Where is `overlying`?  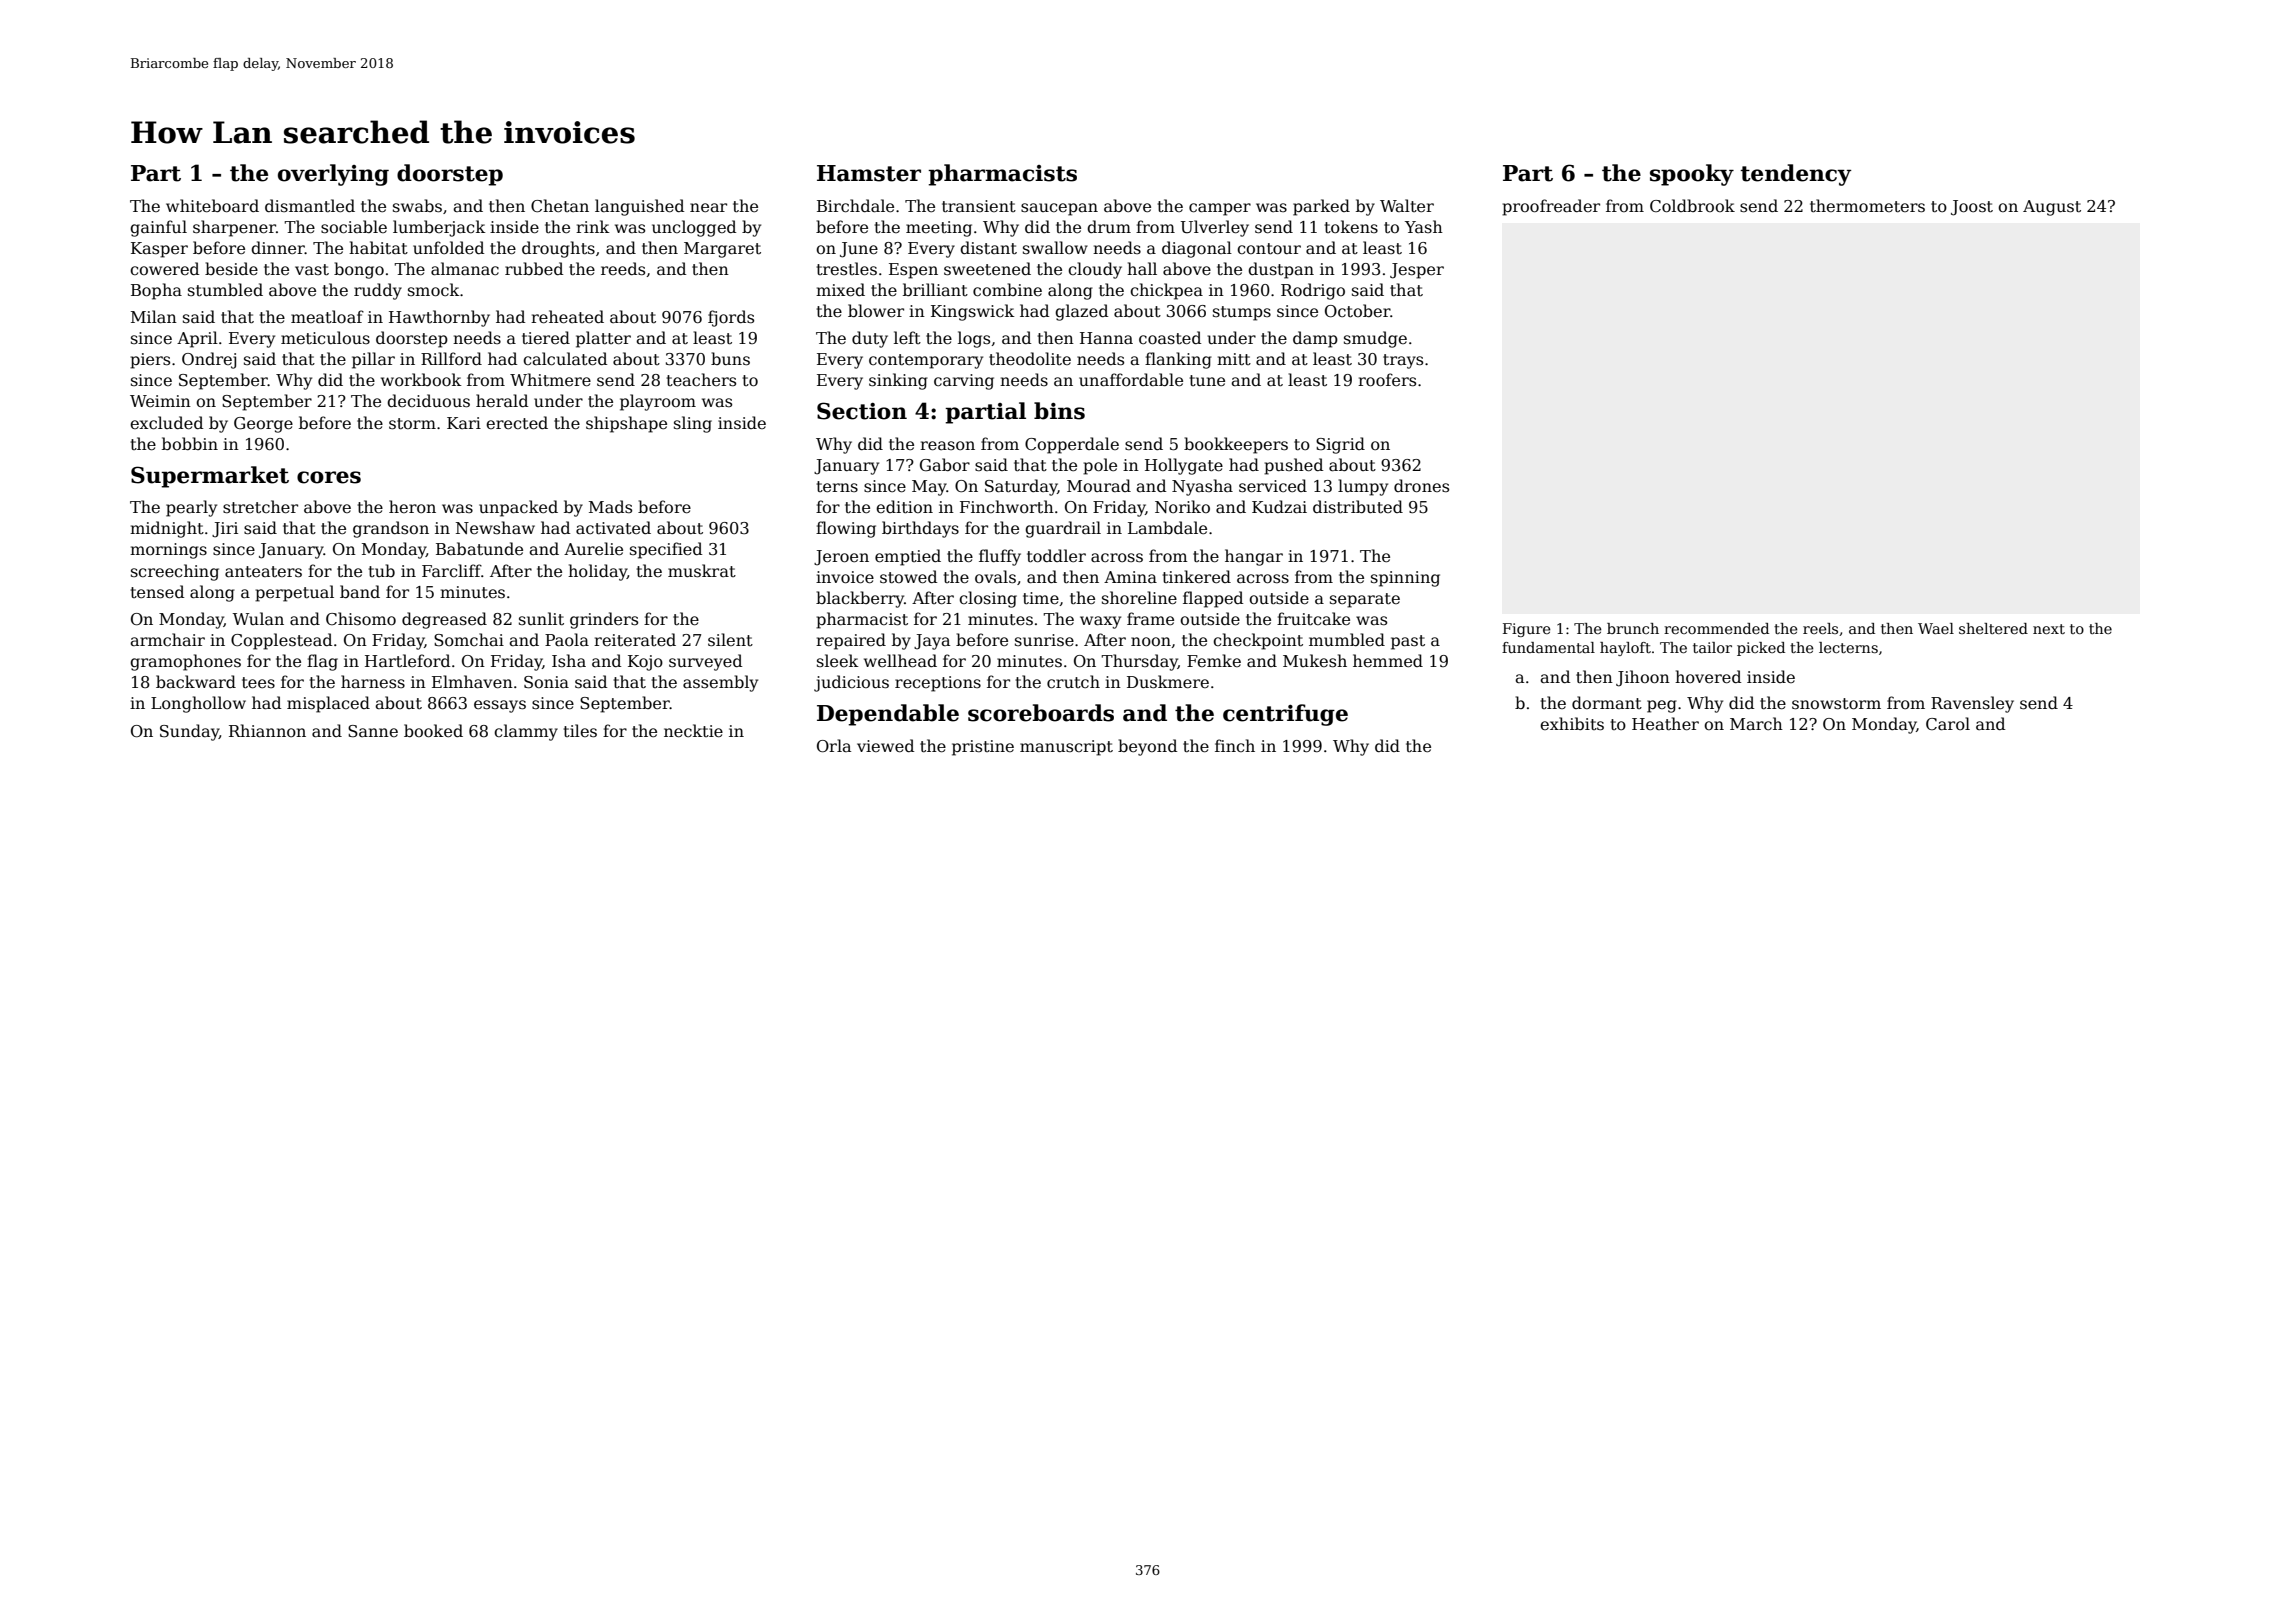 overlying is located at coordinates (333, 175).
